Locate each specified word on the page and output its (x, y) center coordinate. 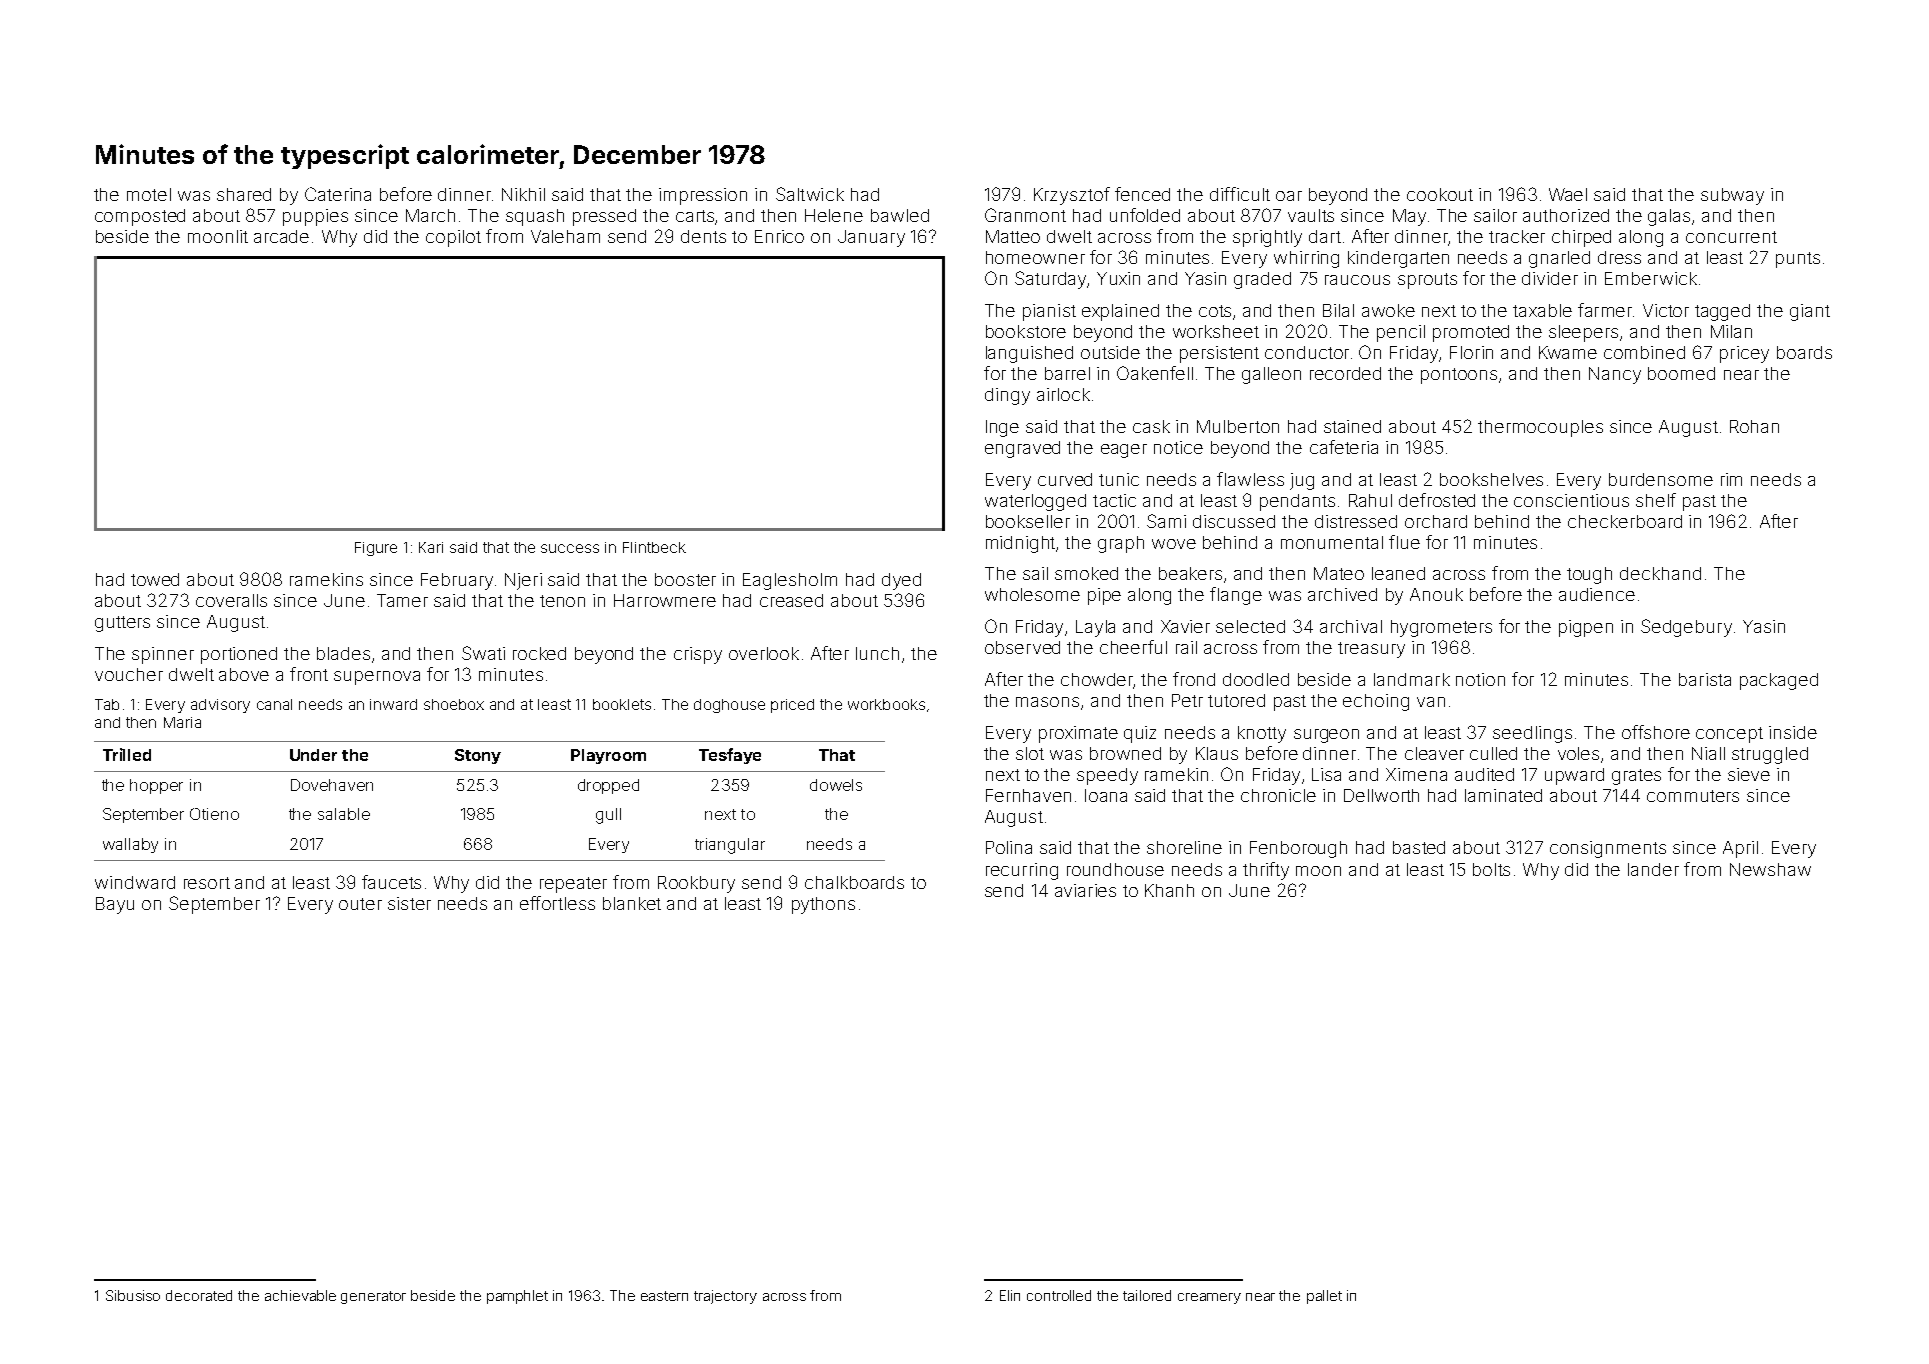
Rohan (1754, 426)
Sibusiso (133, 1295)
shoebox (454, 704)
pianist (1049, 312)
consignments (1608, 849)
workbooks (886, 704)
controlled (1059, 1295)
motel (149, 194)
